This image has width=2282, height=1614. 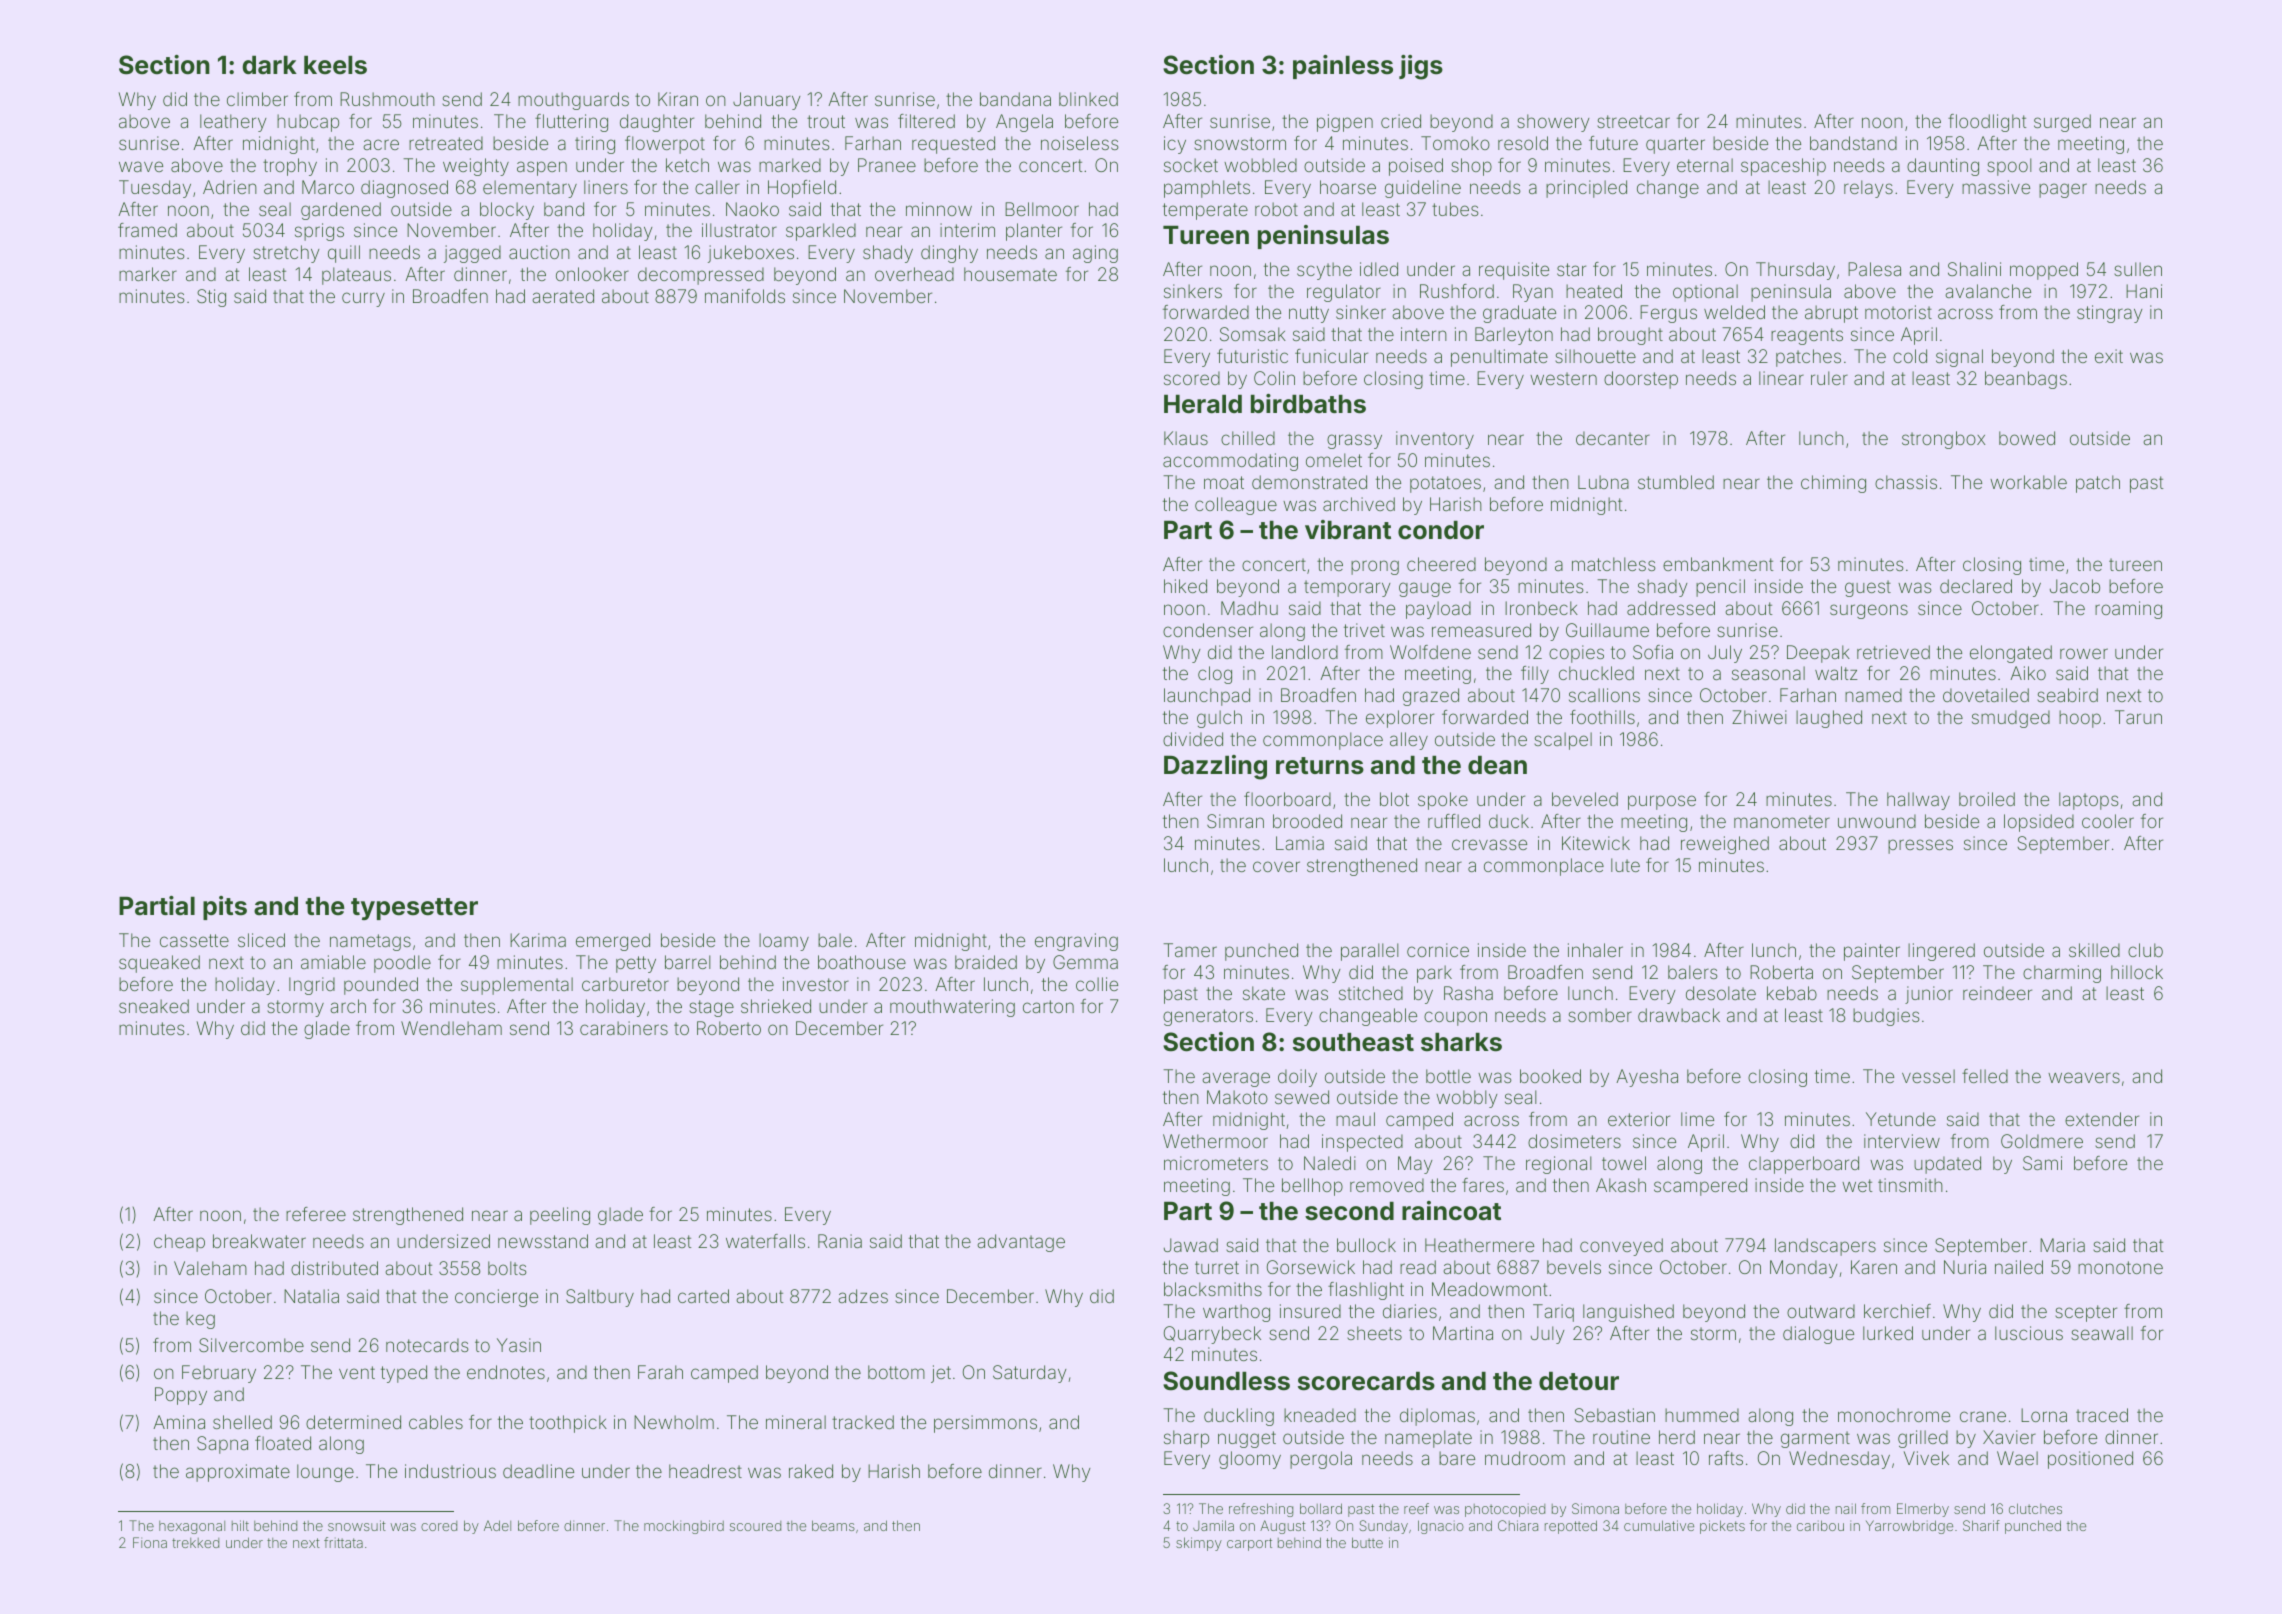 What do you see at coordinates (2026, 380) in the image?
I see `beanbags` at bounding box center [2026, 380].
